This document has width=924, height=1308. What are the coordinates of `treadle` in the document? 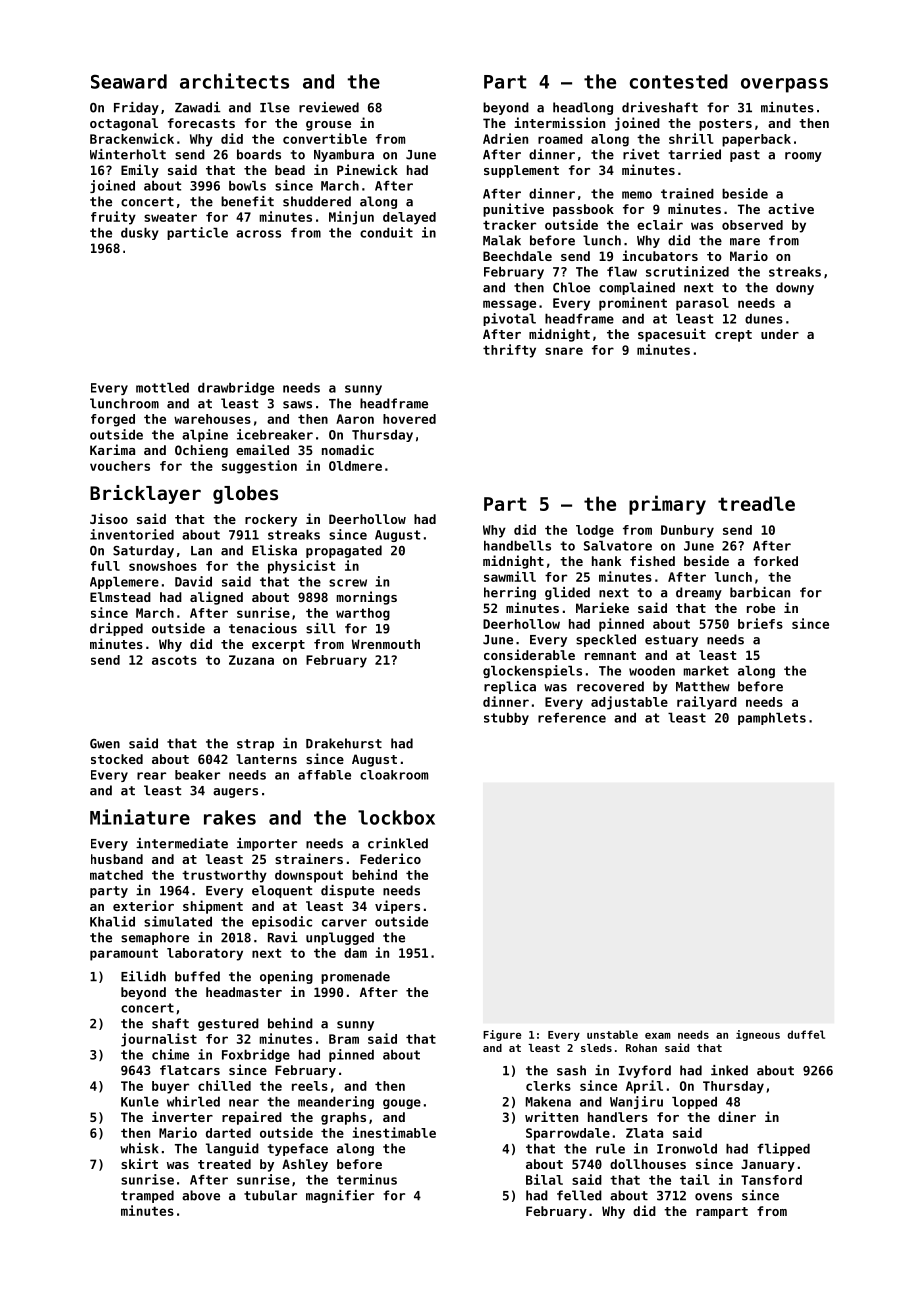 It's located at (756, 503).
